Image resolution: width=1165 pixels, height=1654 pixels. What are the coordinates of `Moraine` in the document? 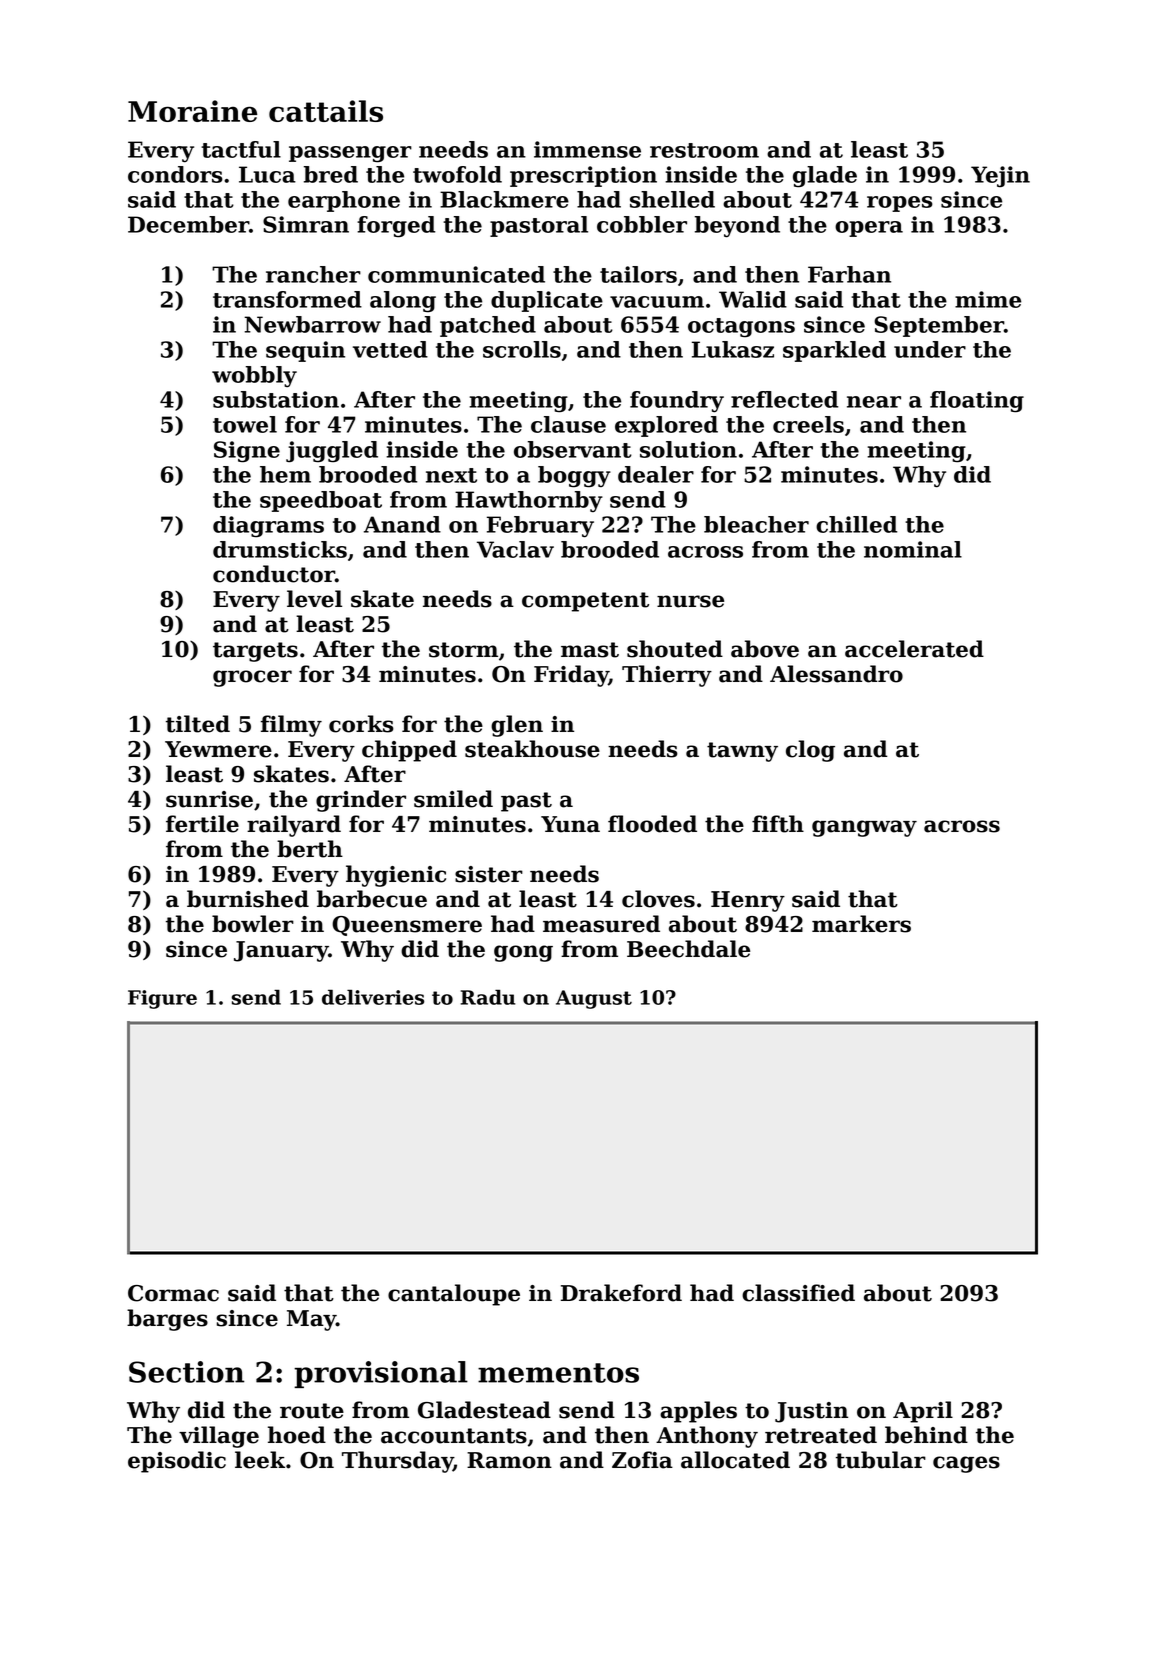 It's located at (192, 111).
